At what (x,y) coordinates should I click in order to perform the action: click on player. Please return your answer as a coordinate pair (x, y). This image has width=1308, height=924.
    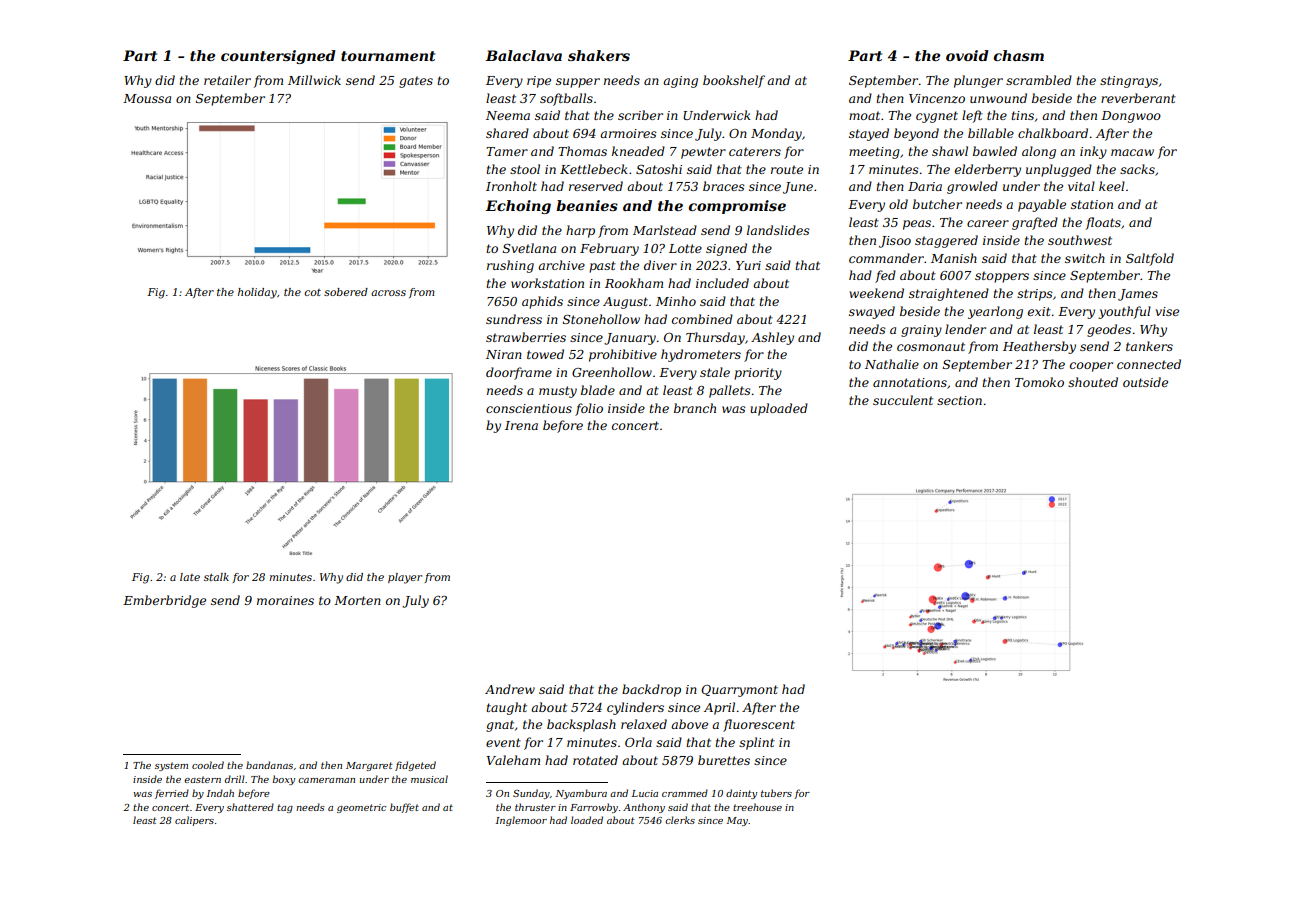
    Looking at the image, I should click on (405, 578).
